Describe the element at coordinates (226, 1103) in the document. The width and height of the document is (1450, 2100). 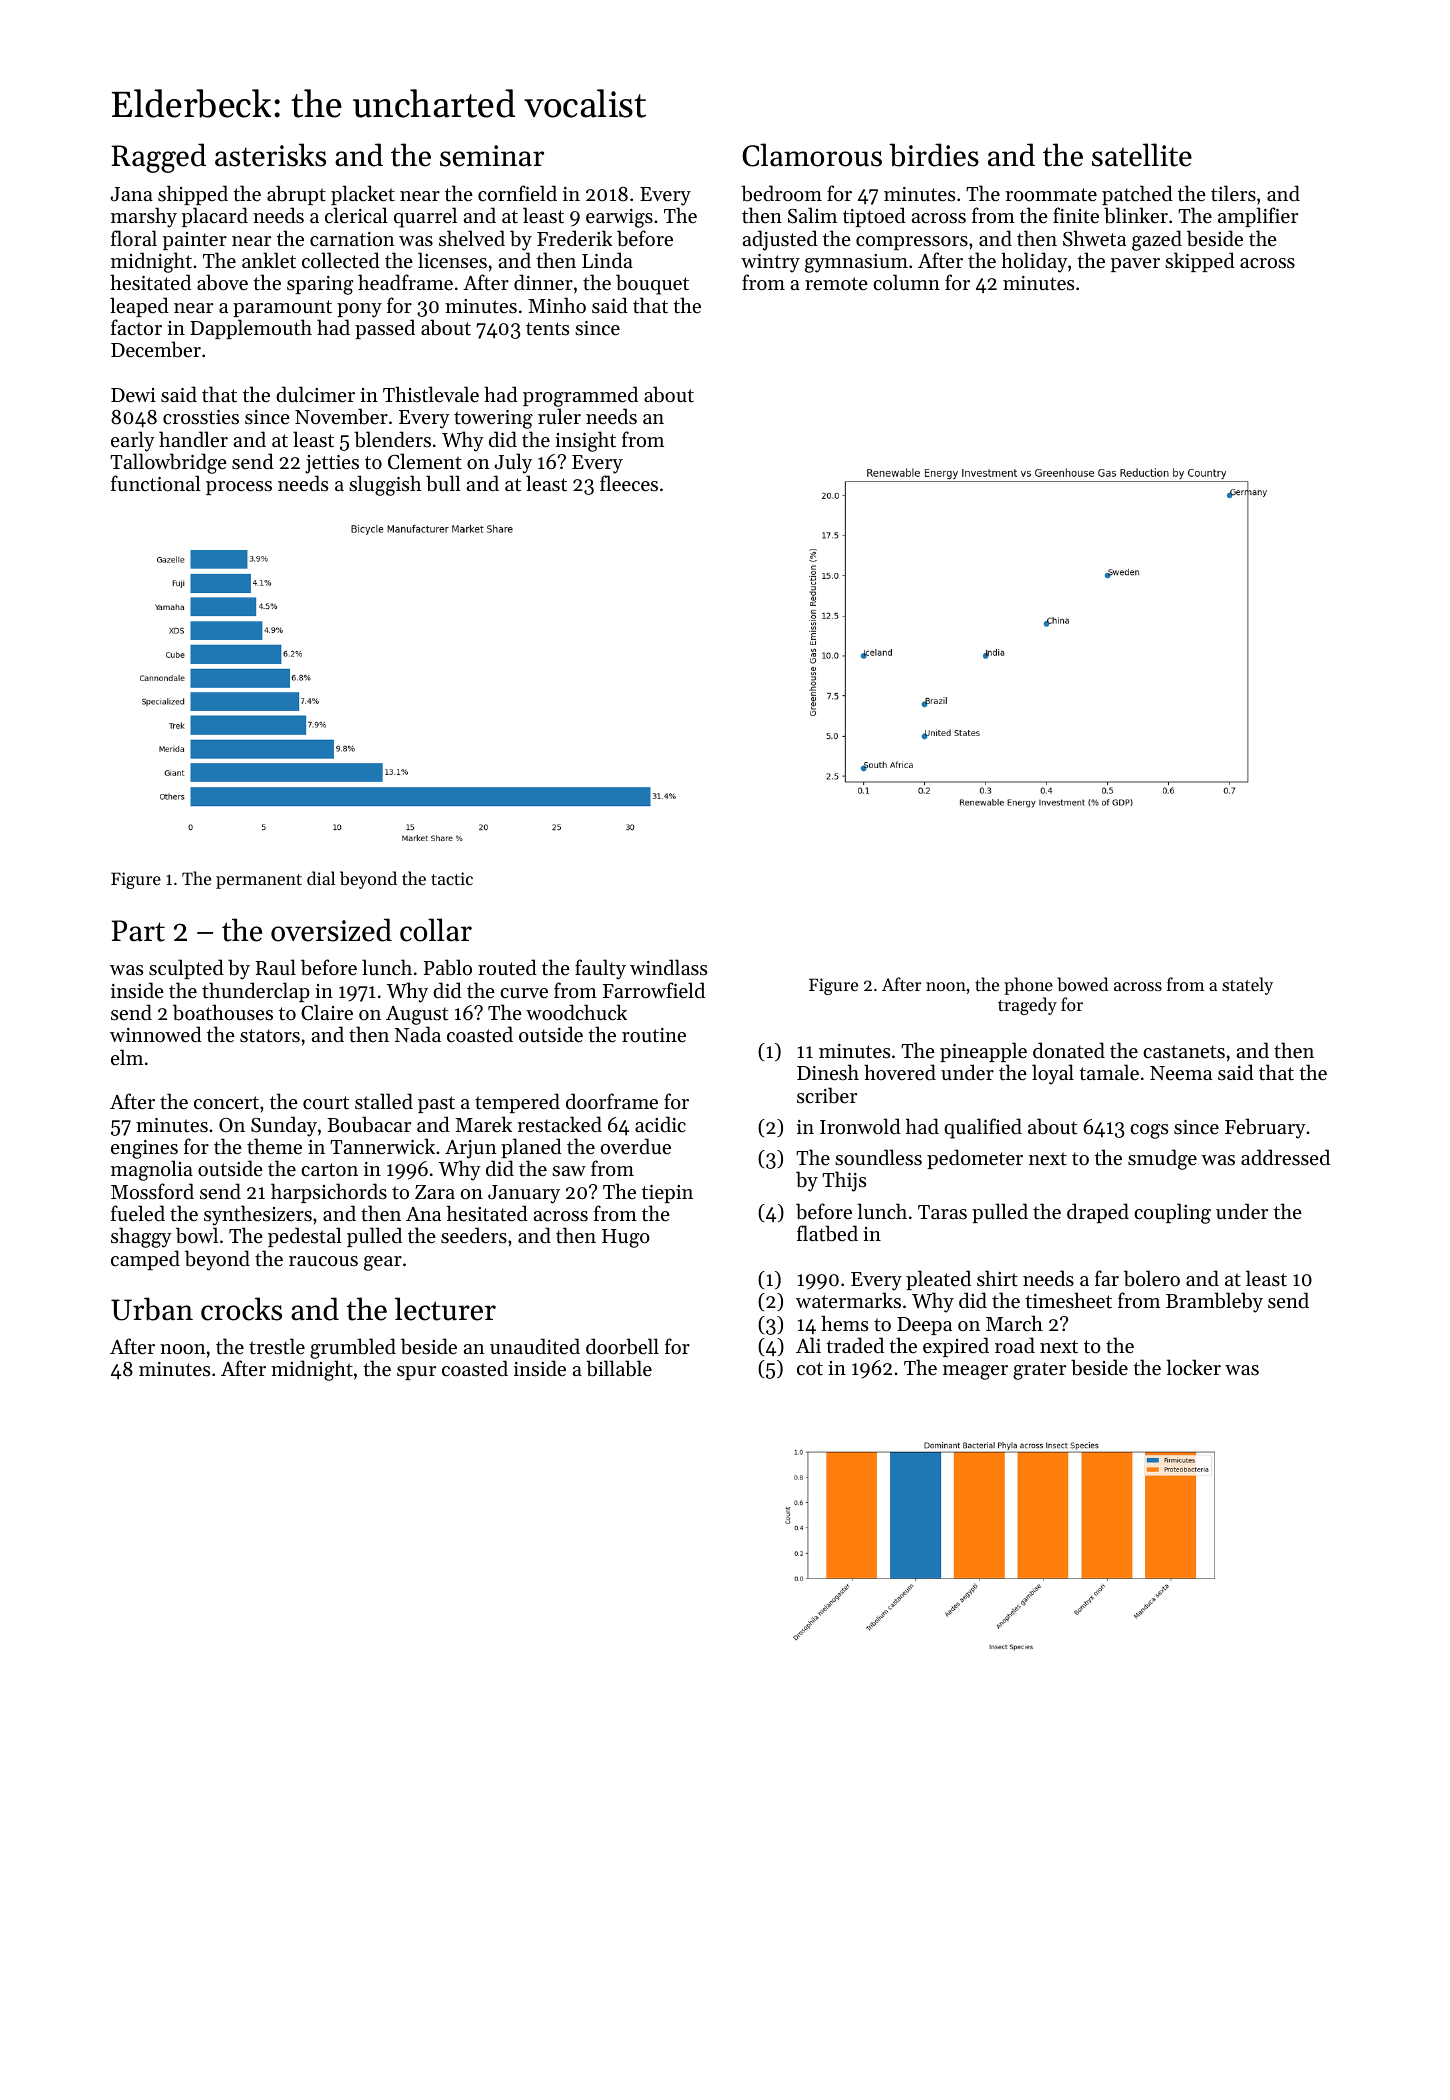
I see `concert` at that location.
